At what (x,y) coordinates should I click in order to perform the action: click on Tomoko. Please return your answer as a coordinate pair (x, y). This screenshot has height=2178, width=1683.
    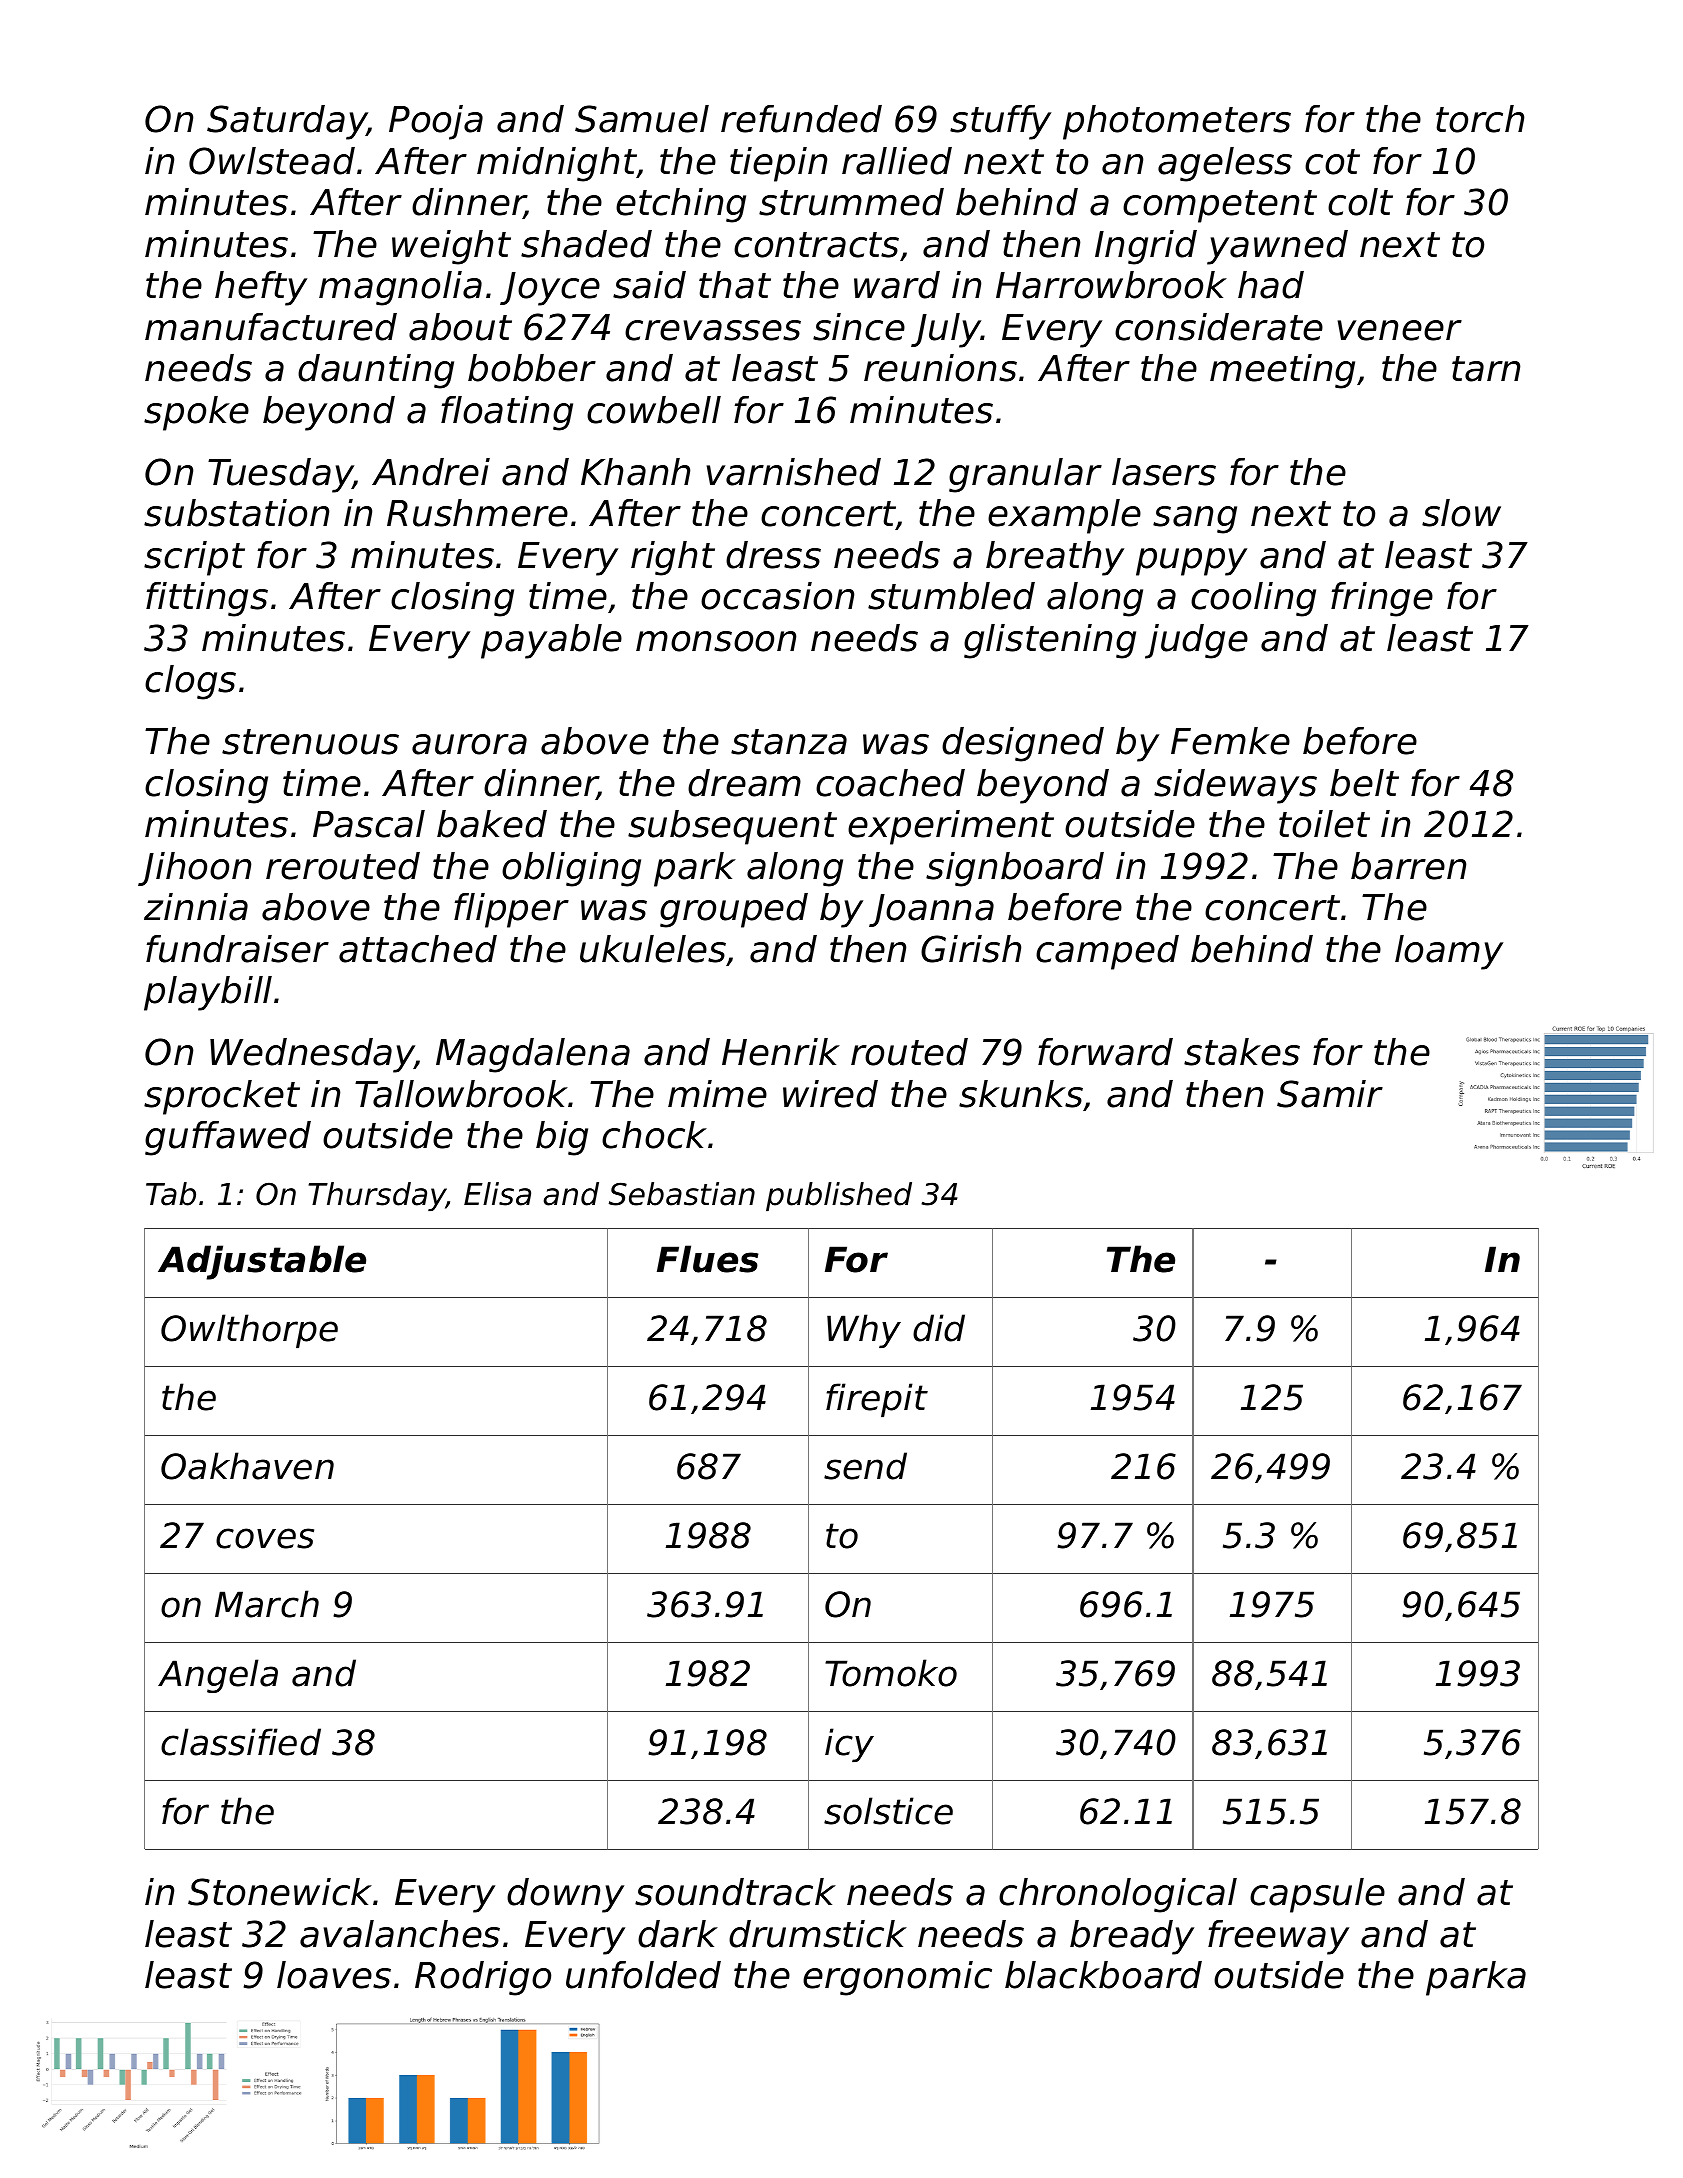
    Looking at the image, I should click on (891, 1673).
